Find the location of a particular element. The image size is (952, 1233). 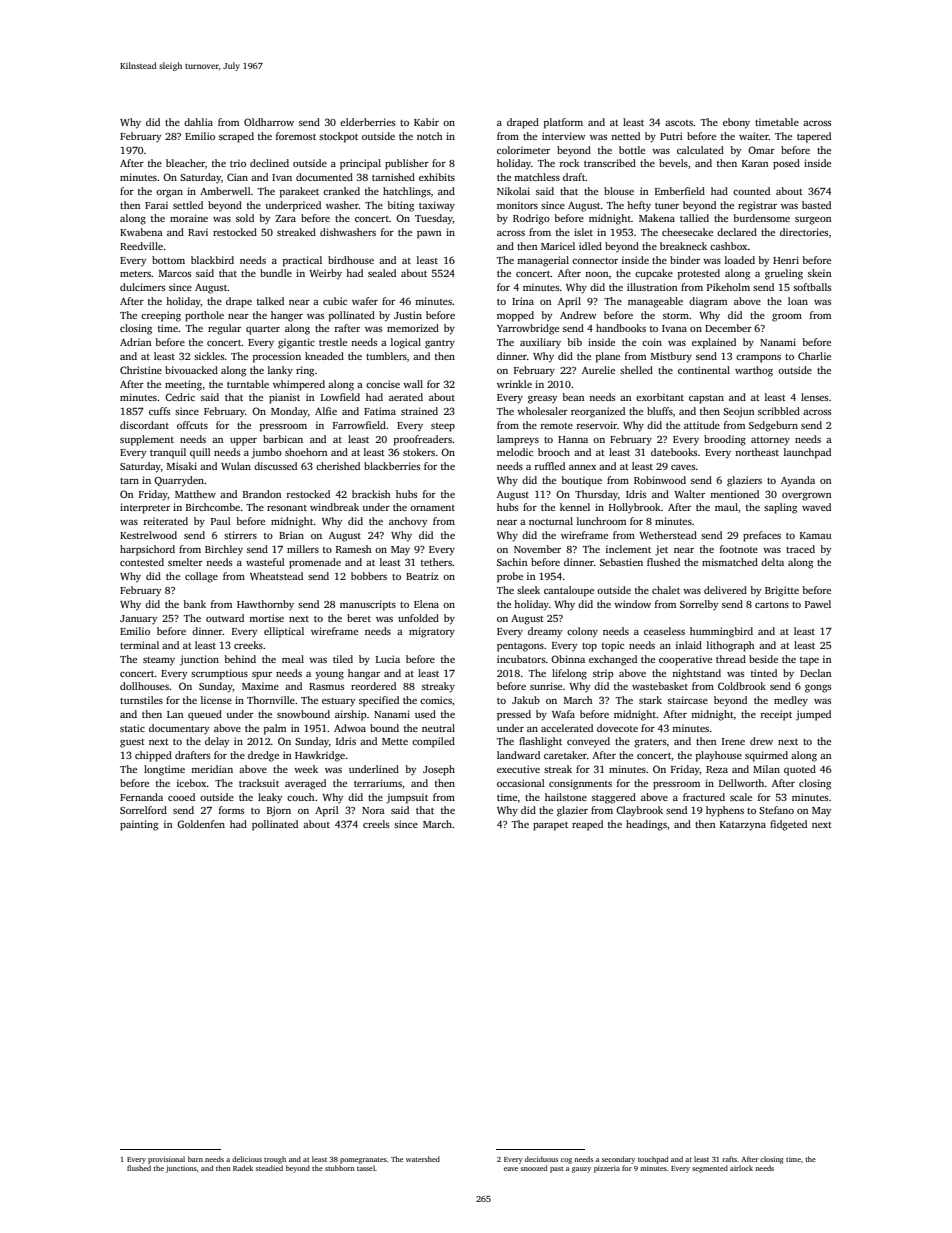

watershed is located at coordinates (423, 1159).
